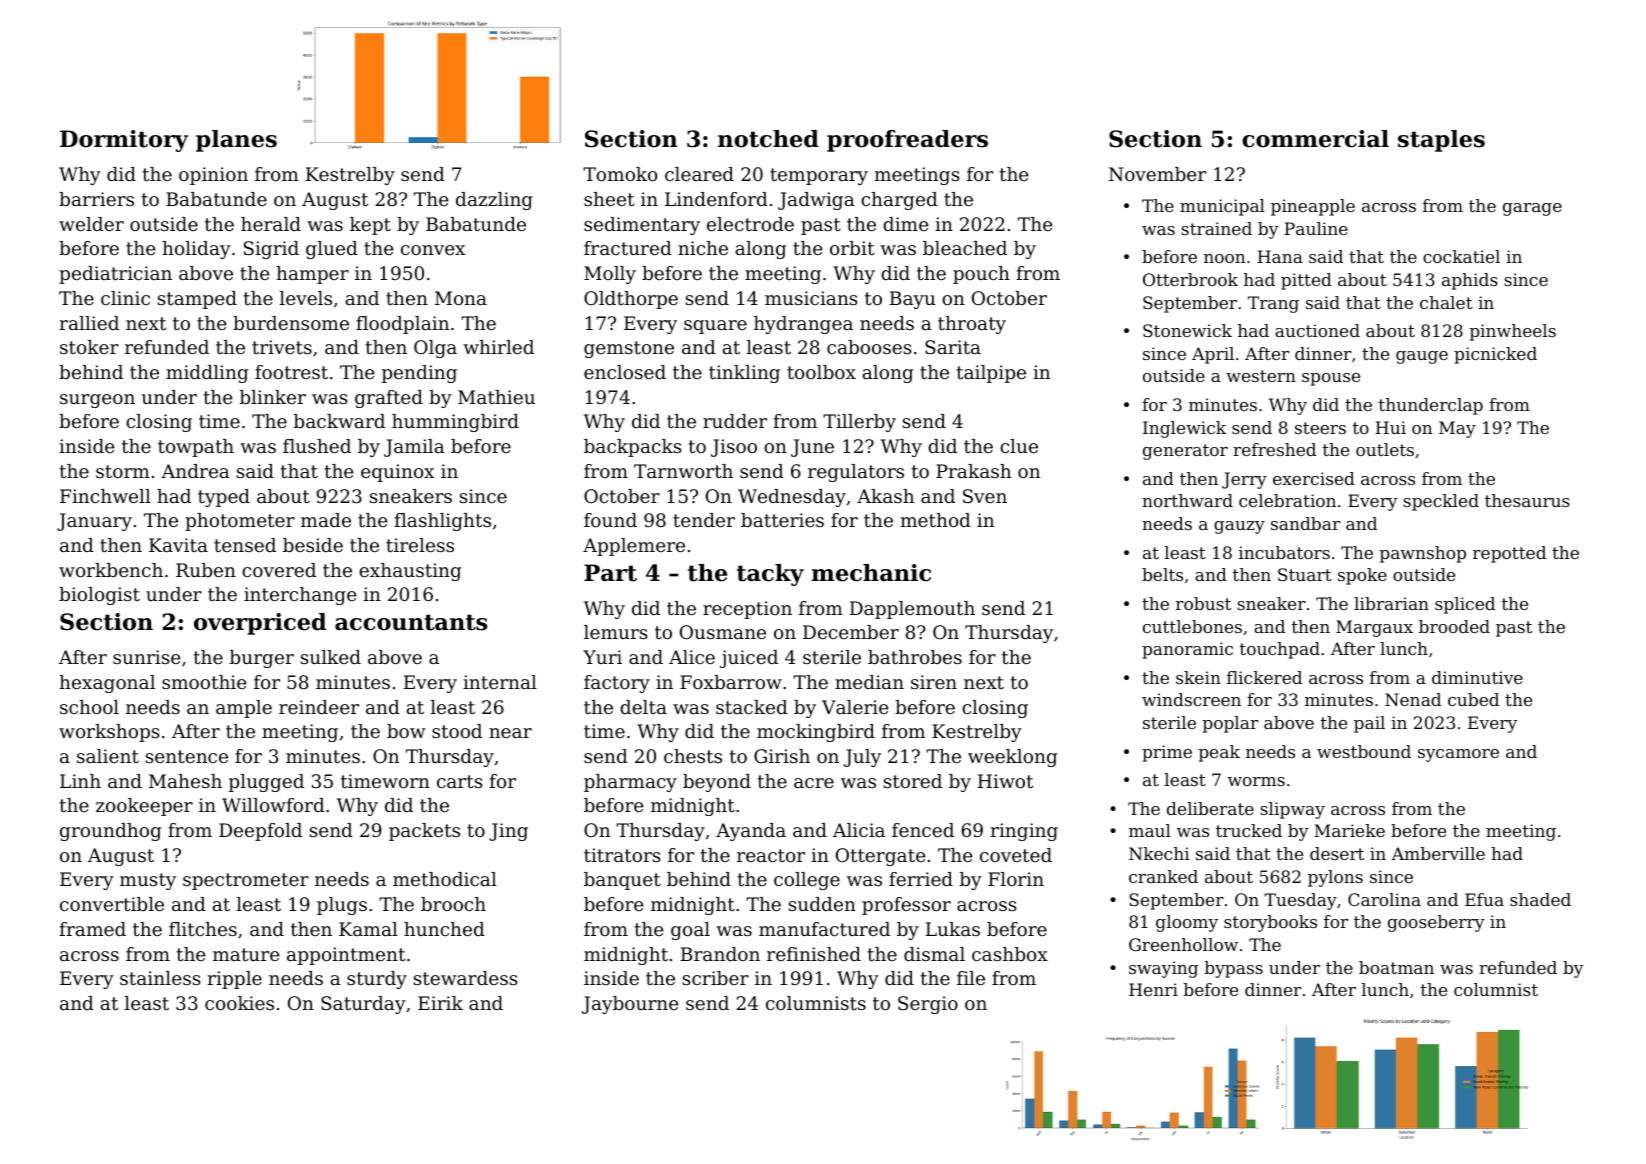 Image resolution: width=1646 pixels, height=1164 pixels. I want to click on gloomy, so click(1187, 923).
